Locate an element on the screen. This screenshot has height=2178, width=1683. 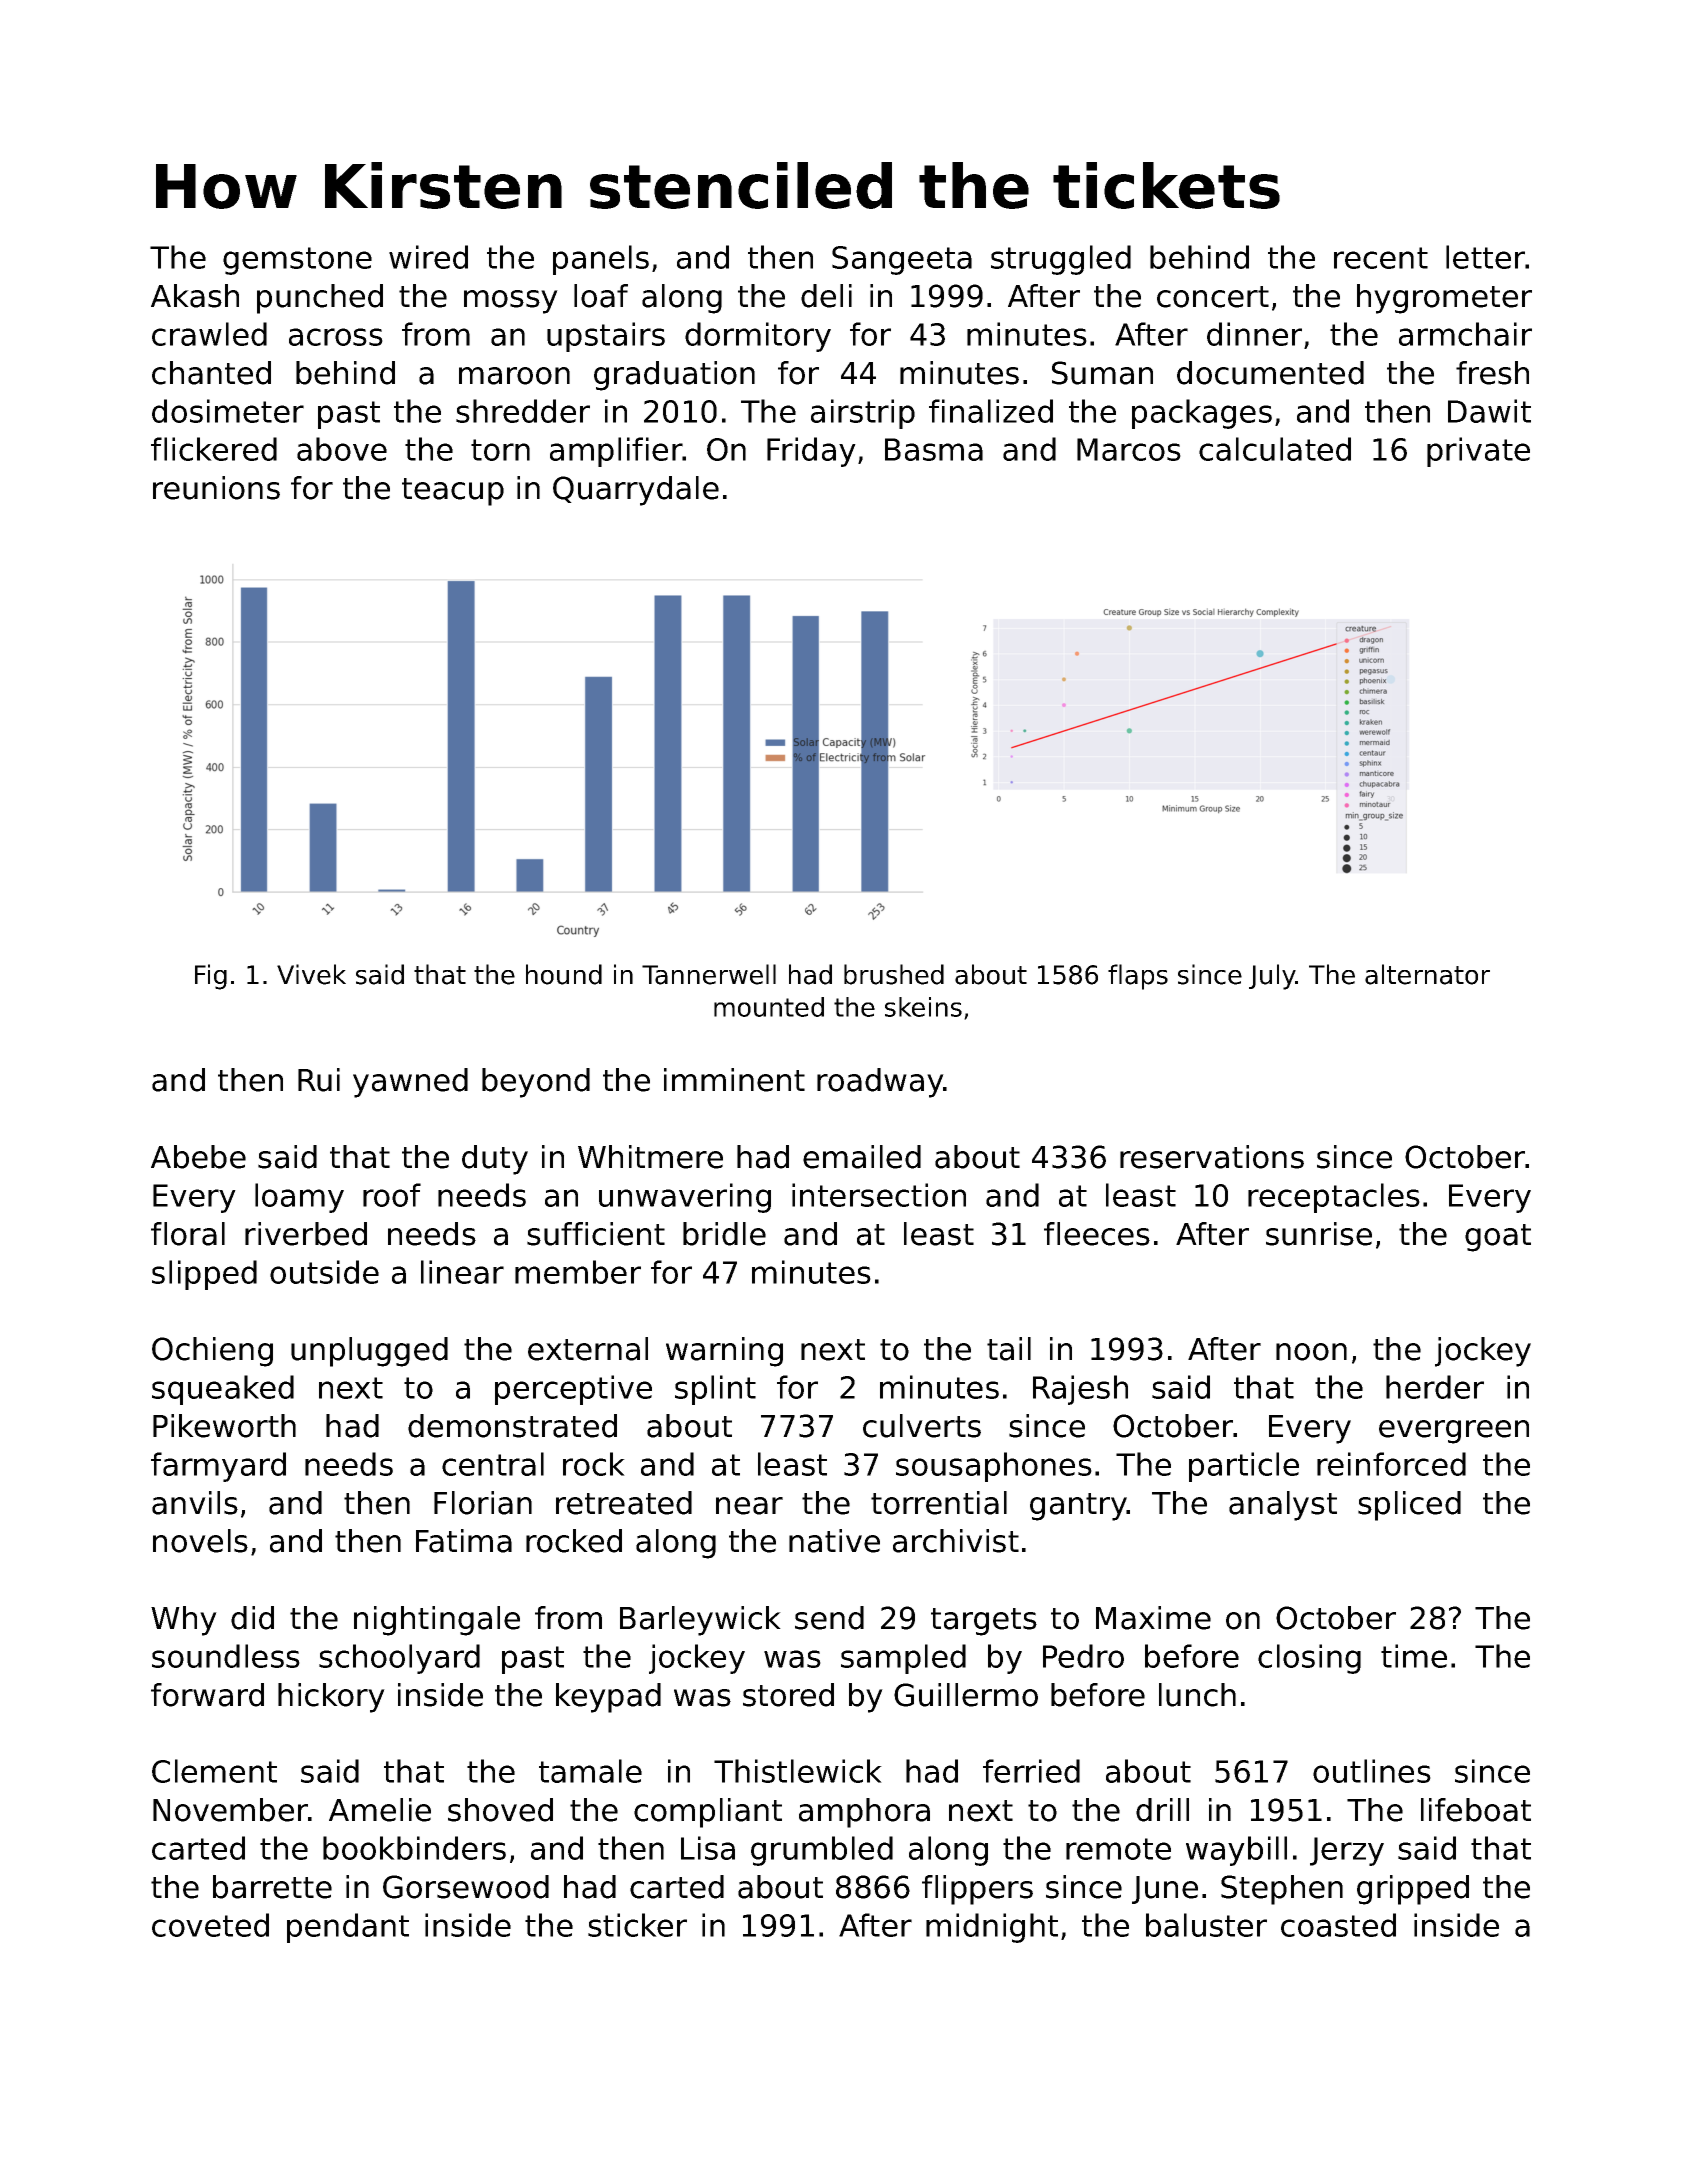
flaps is located at coordinates (1138, 977).
